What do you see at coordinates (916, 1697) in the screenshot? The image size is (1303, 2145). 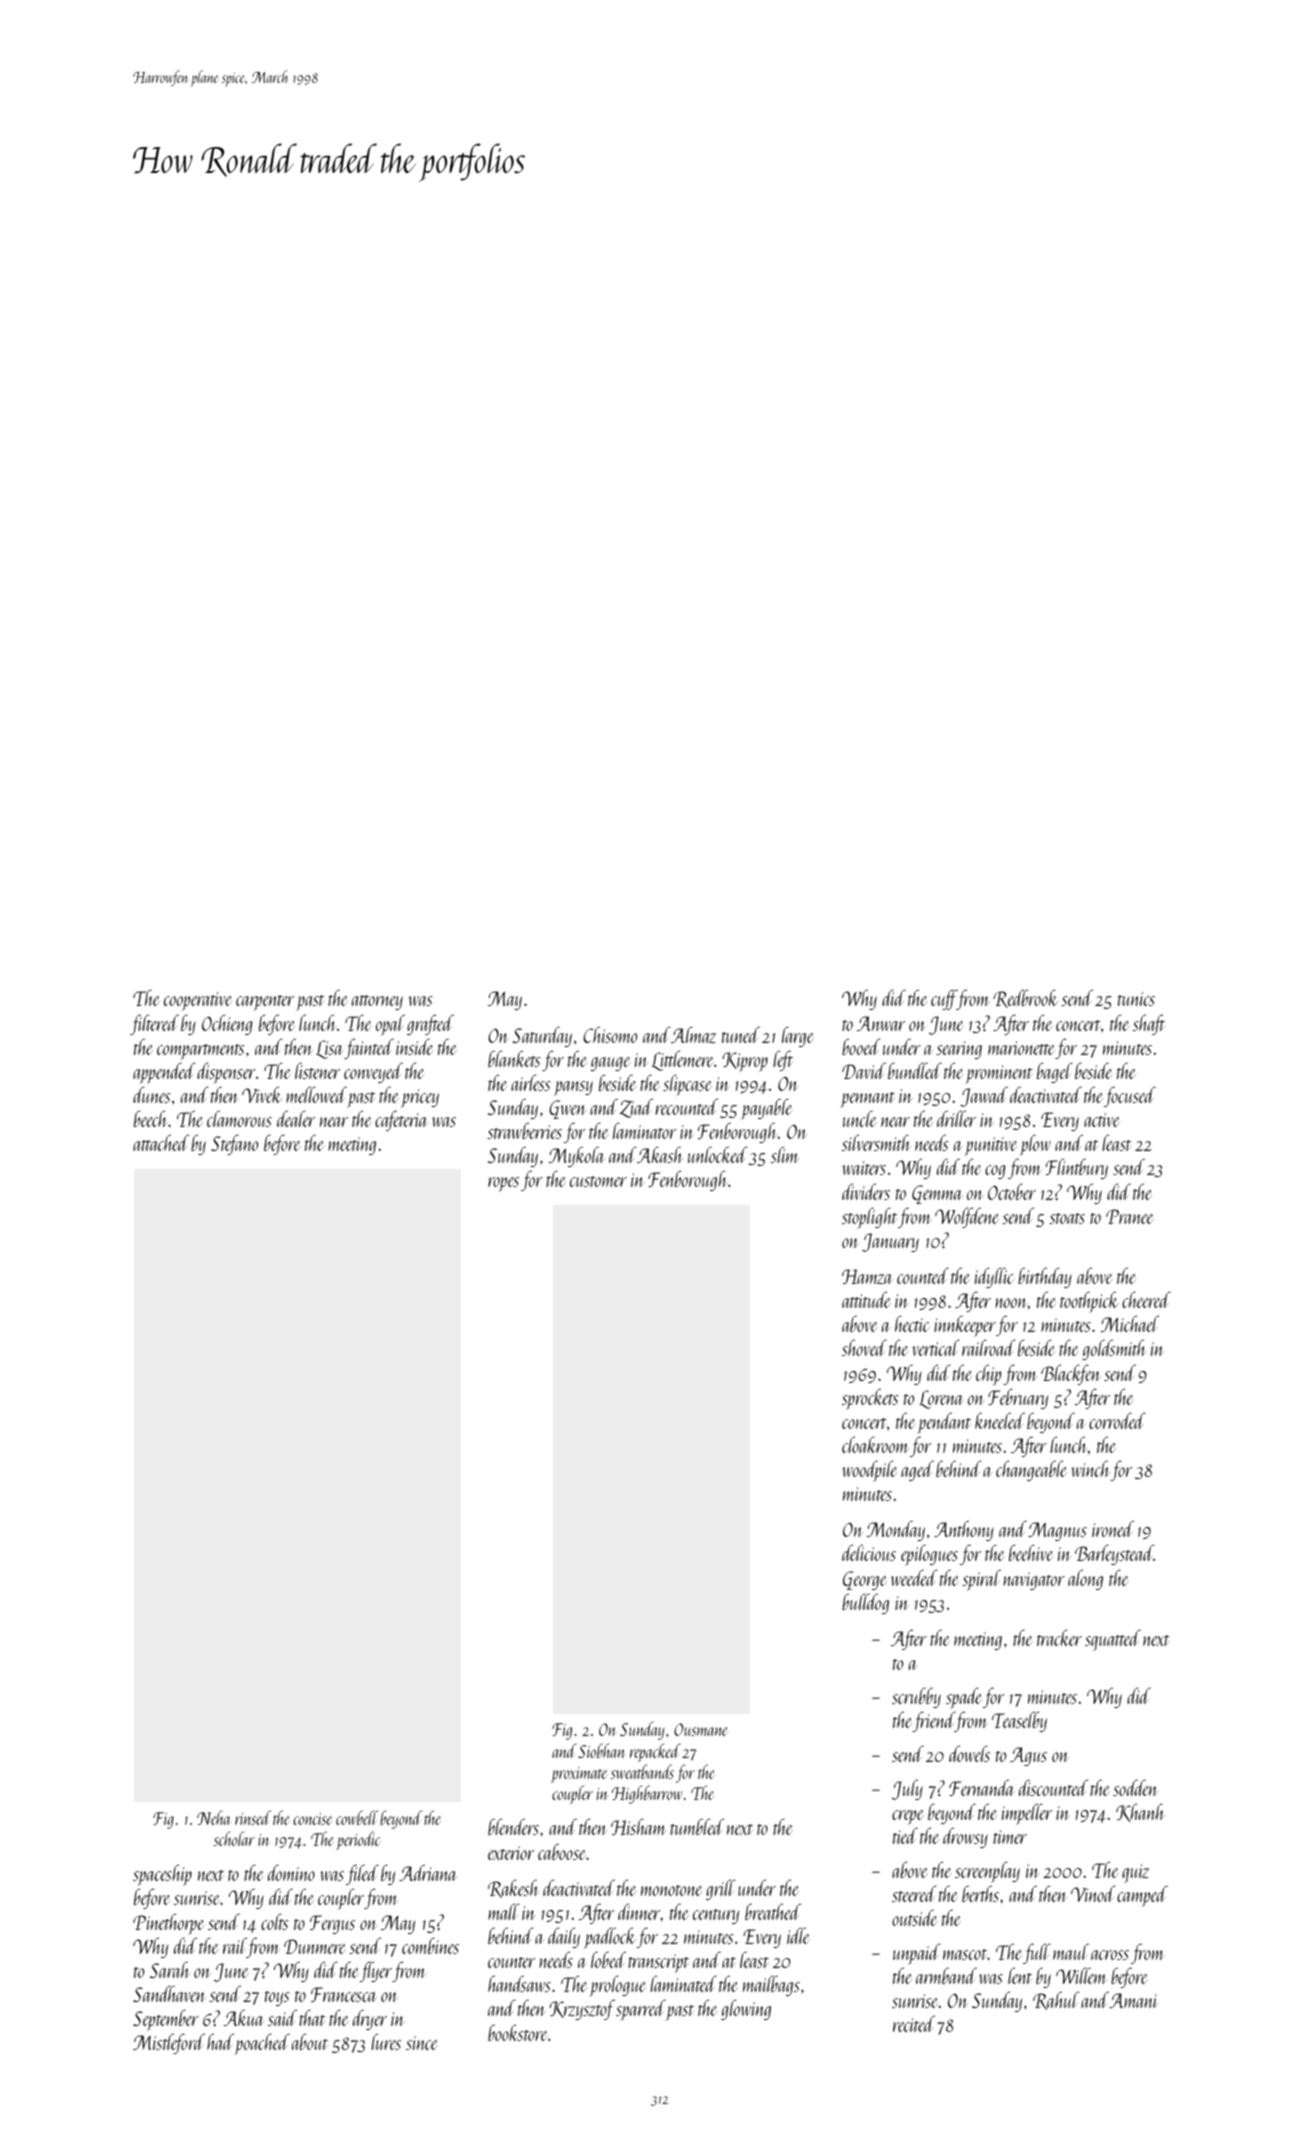 I see `scrubby` at bounding box center [916, 1697].
